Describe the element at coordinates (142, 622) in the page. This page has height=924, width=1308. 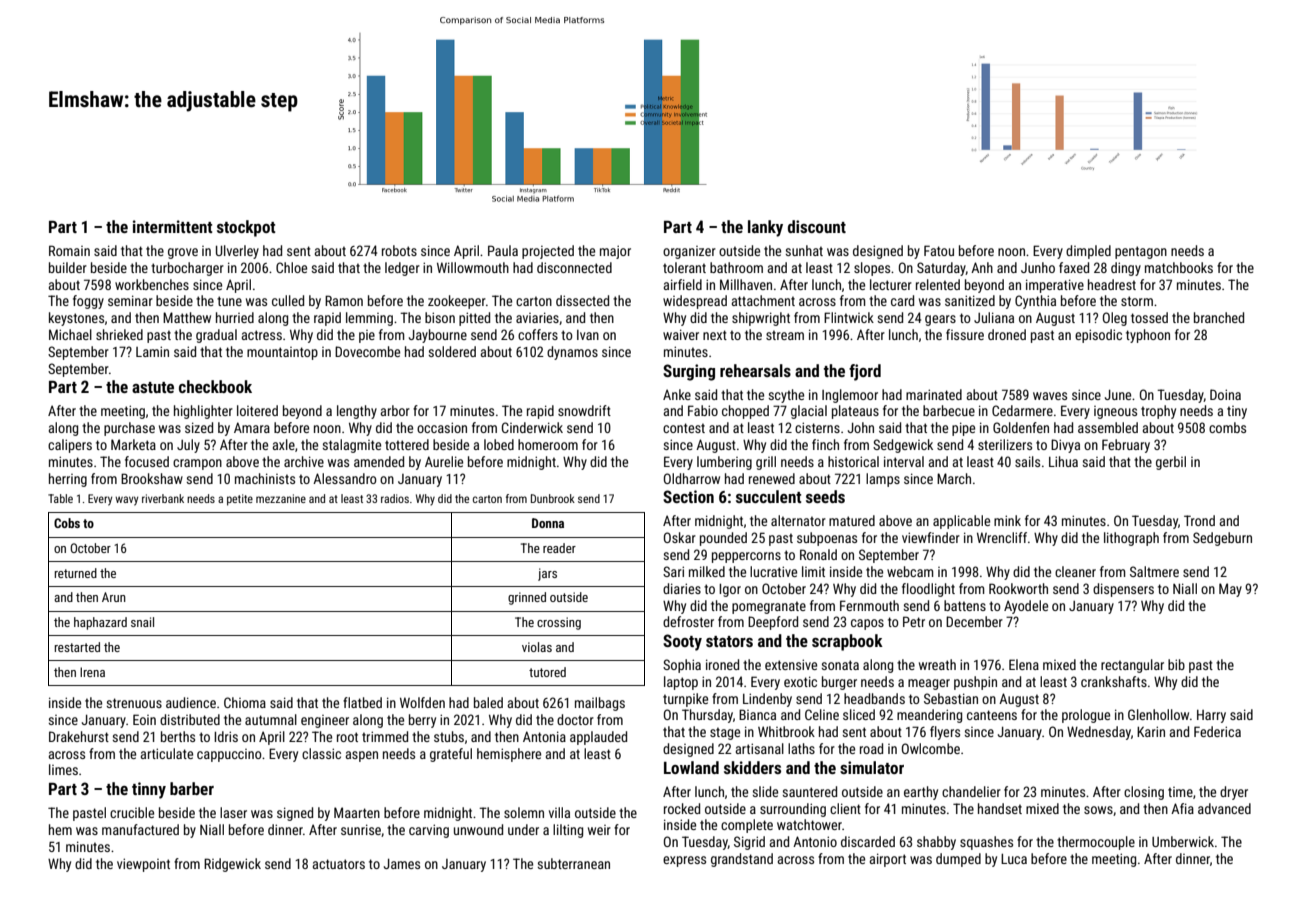
I see `snail` at that location.
